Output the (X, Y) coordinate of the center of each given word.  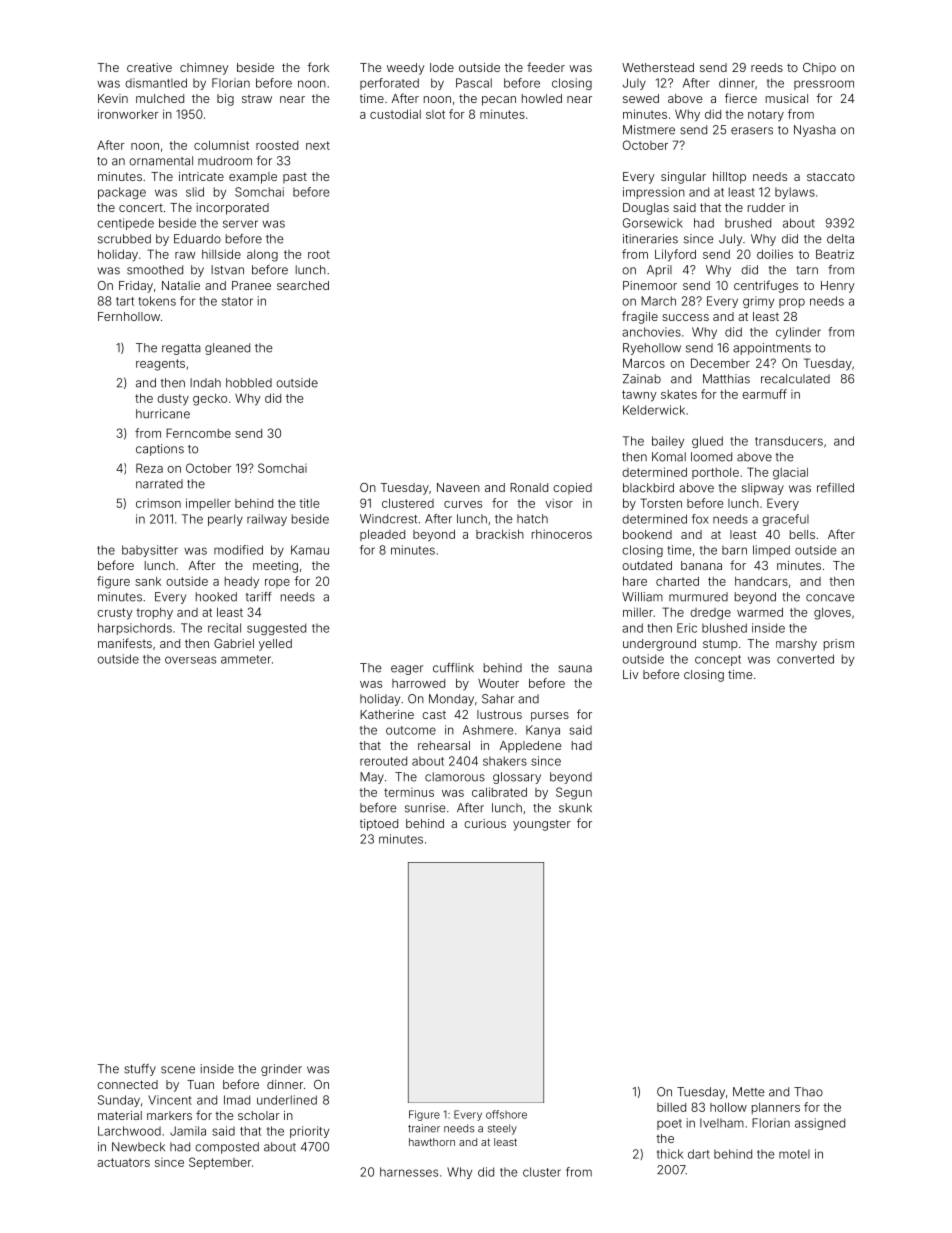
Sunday (119, 1101)
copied (572, 489)
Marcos (644, 363)
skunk (575, 808)
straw (257, 99)
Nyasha (815, 131)
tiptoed (379, 825)
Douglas (646, 209)
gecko (210, 400)
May (372, 778)
